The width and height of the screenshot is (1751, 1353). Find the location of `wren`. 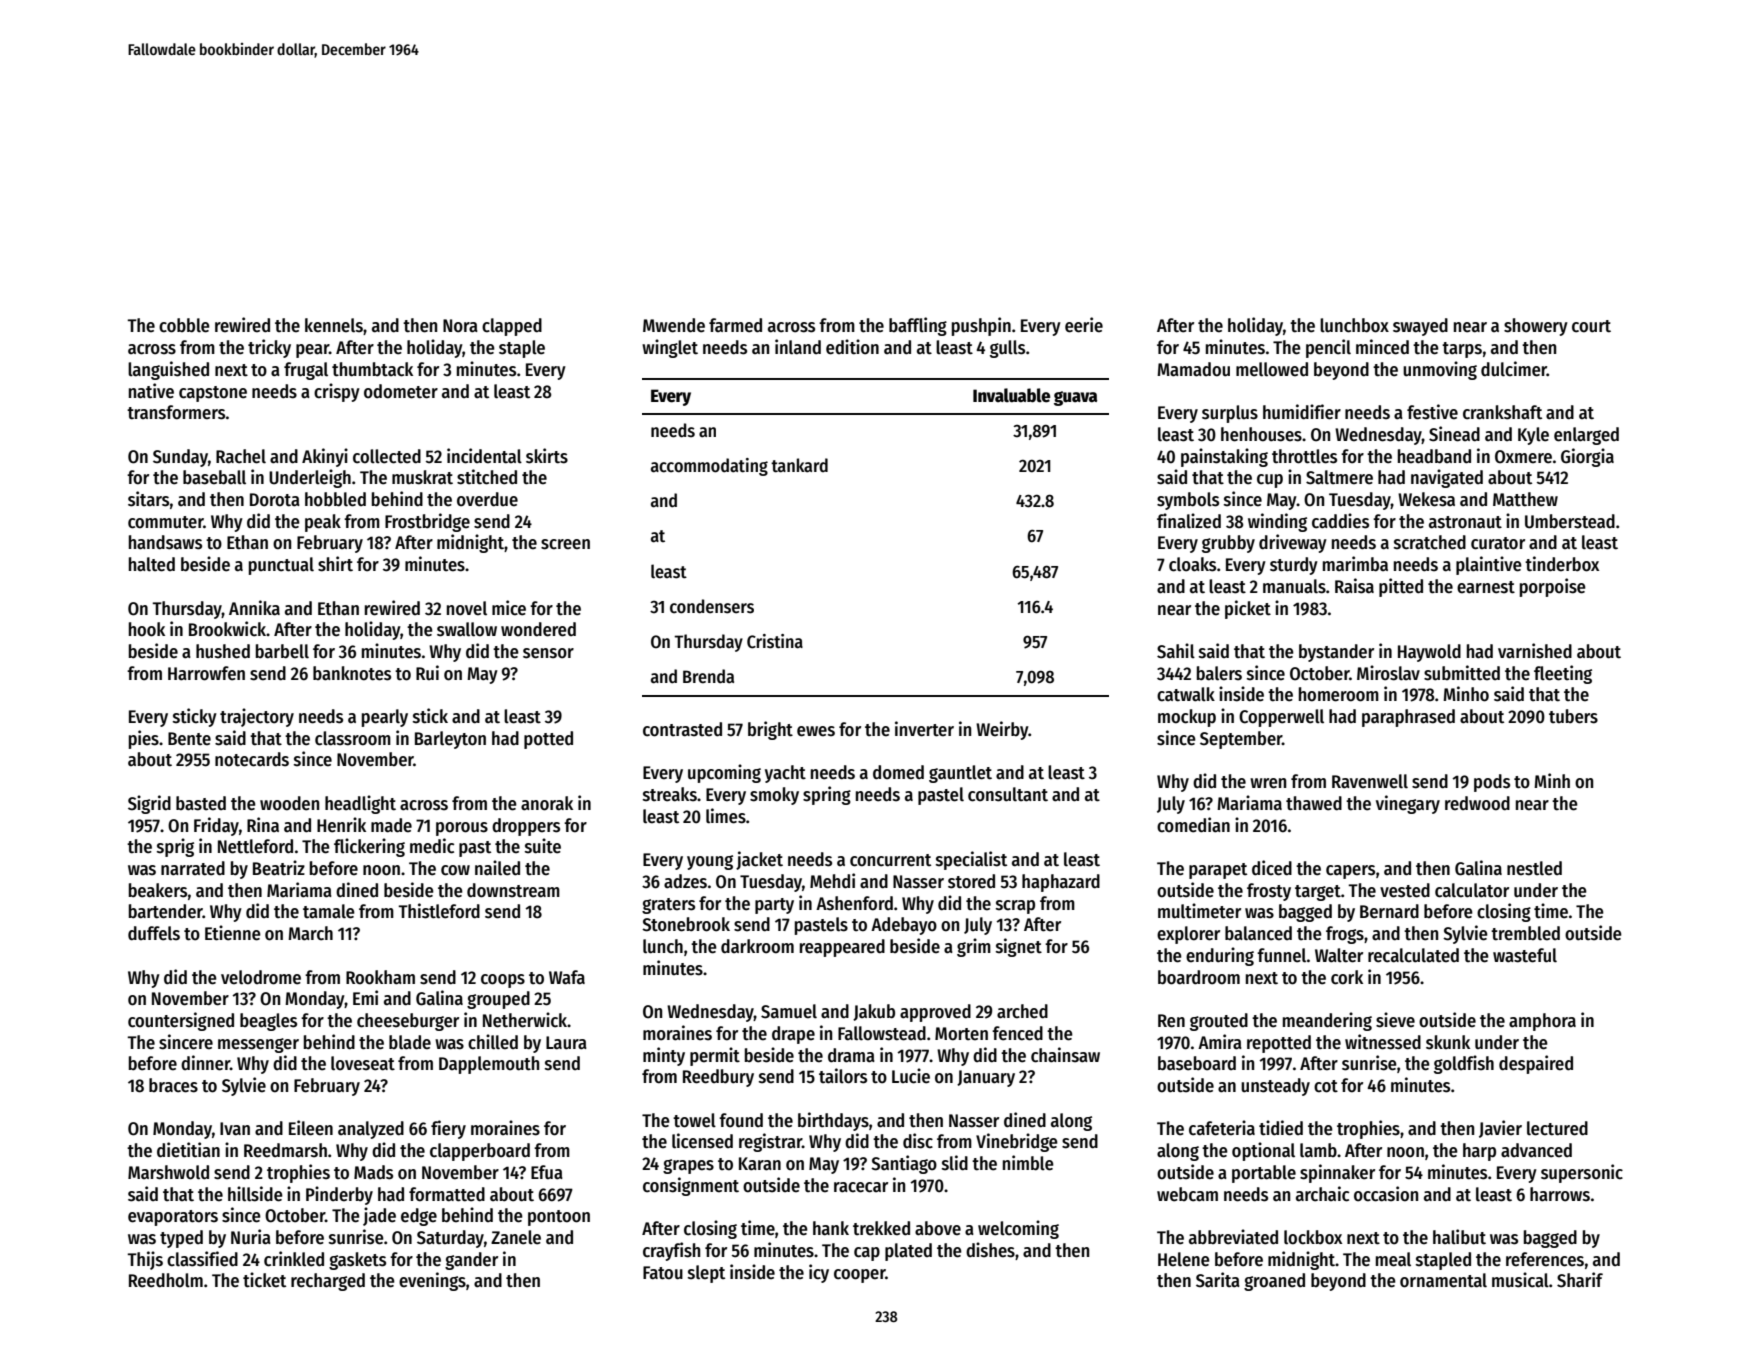

wren is located at coordinates (1268, 783).
